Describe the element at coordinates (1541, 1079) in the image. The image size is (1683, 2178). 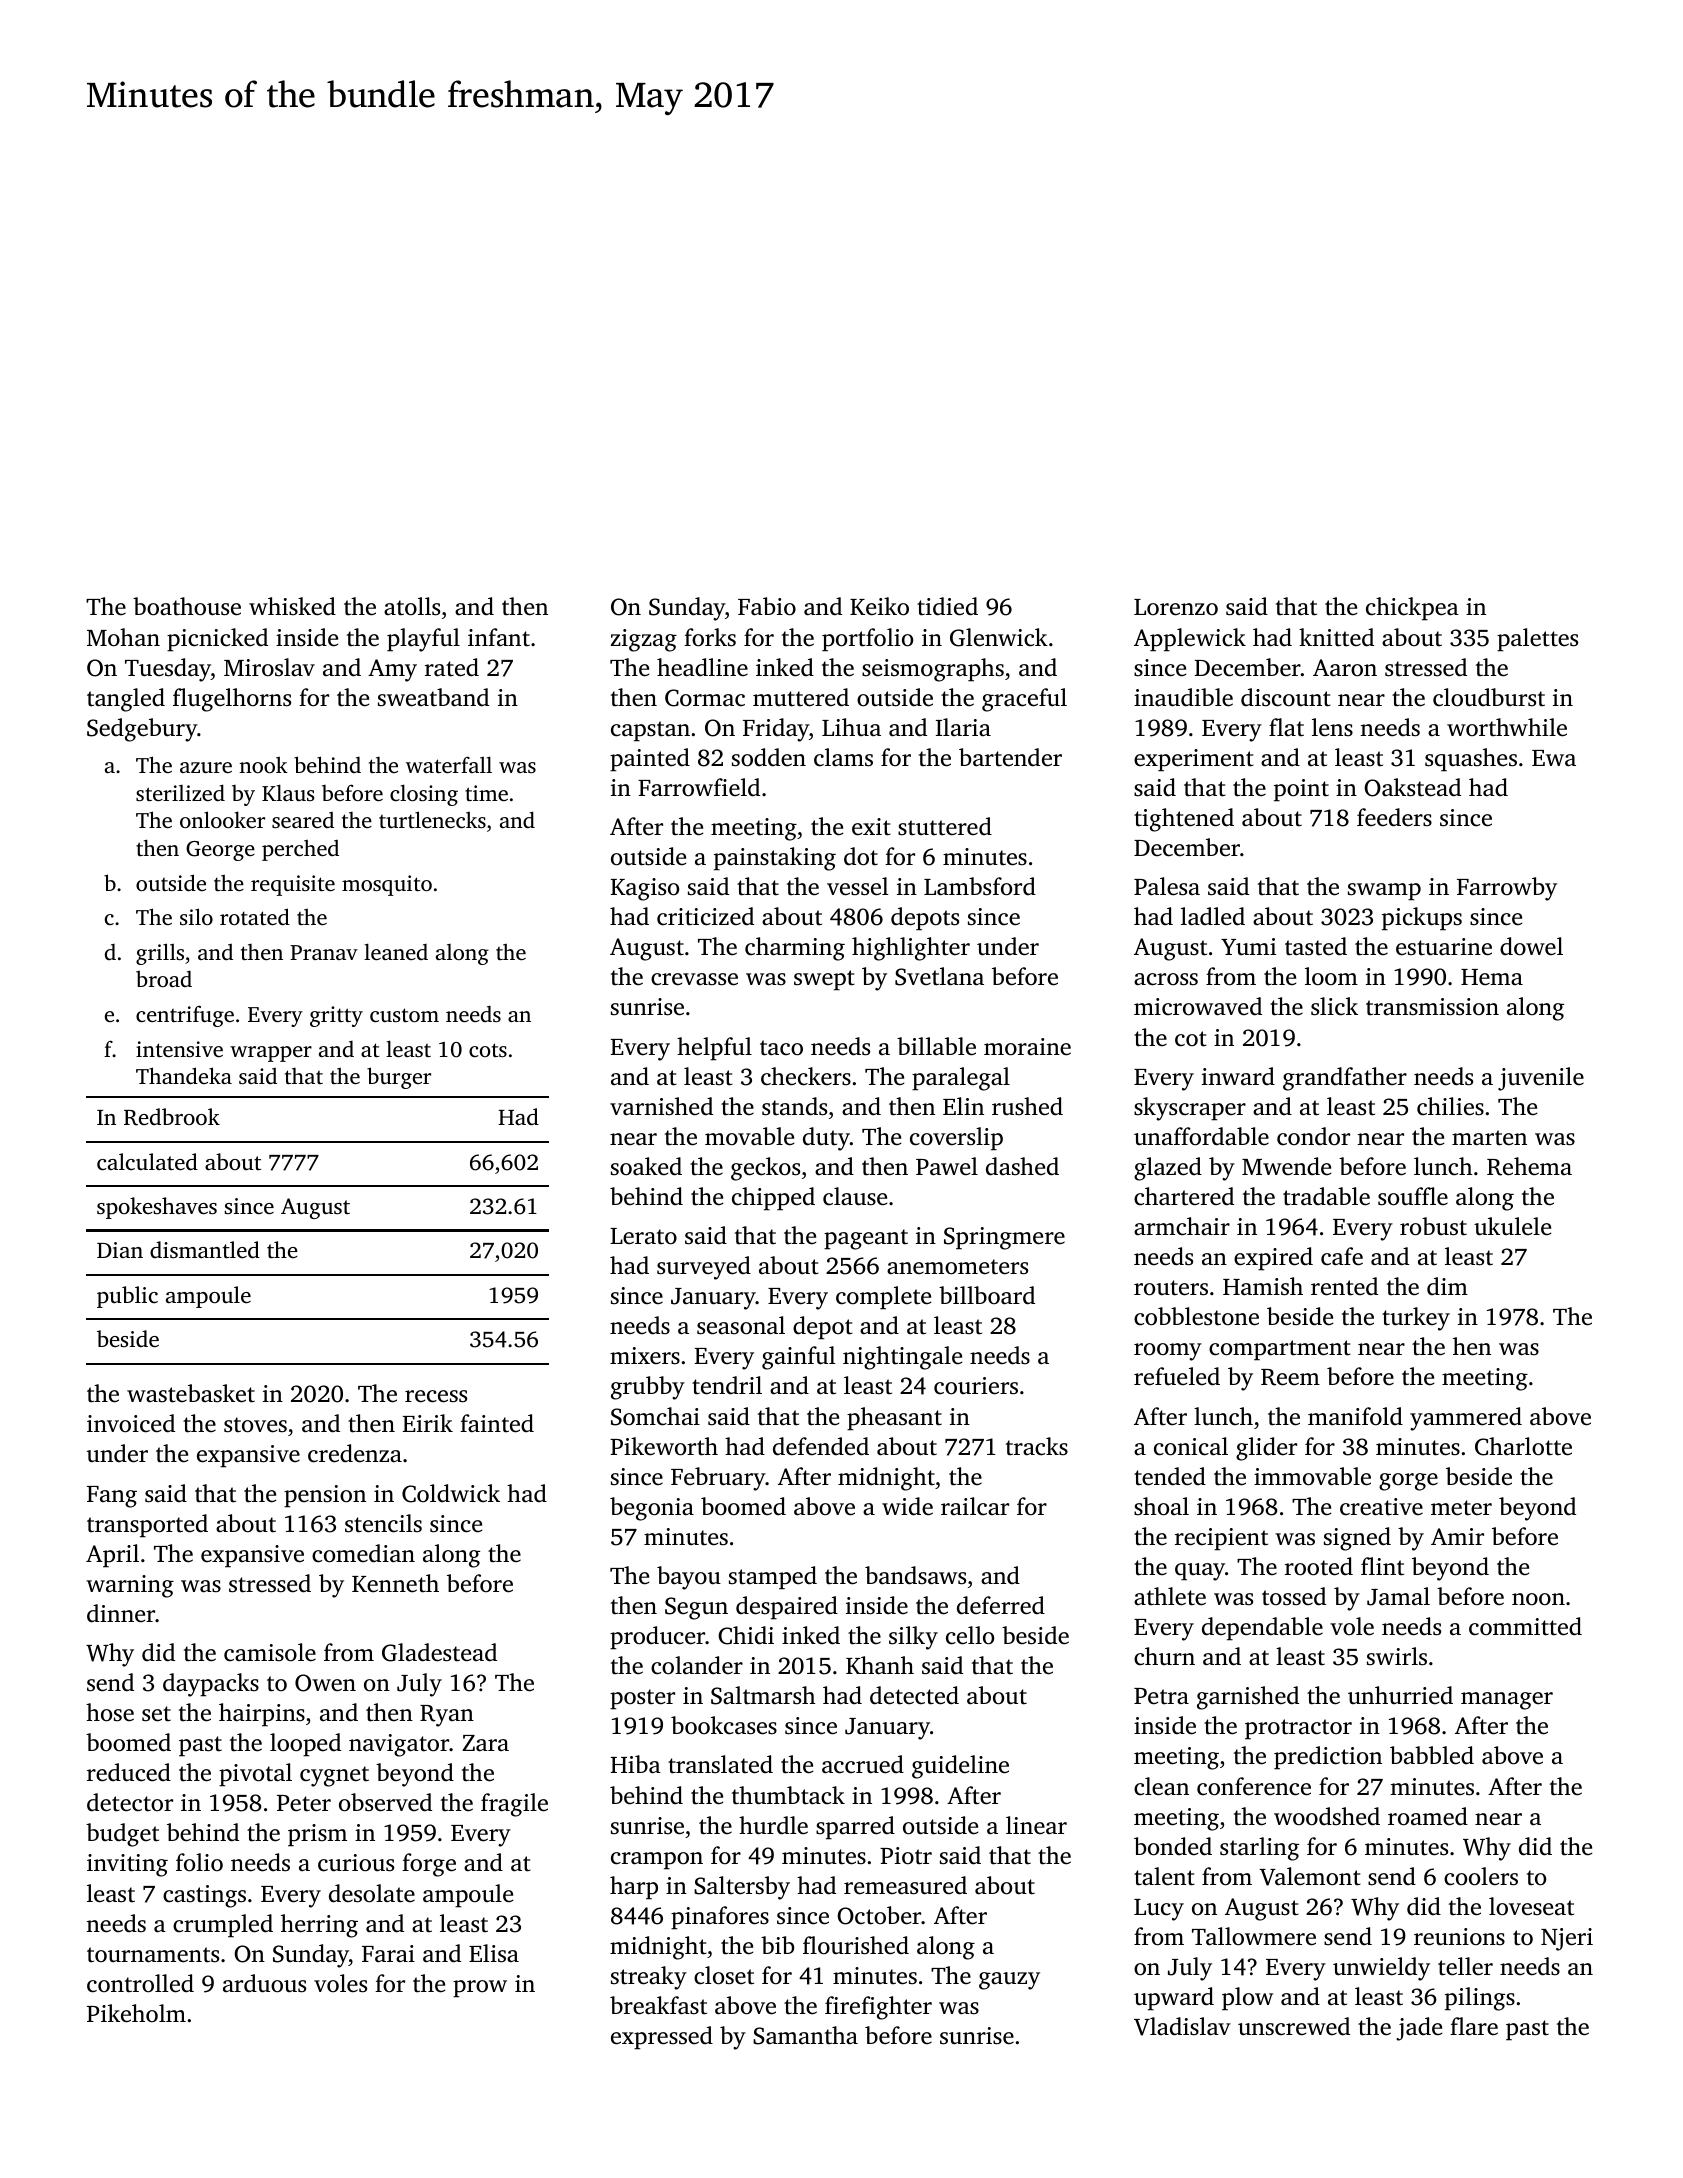
I see `juvenile` at that location.
